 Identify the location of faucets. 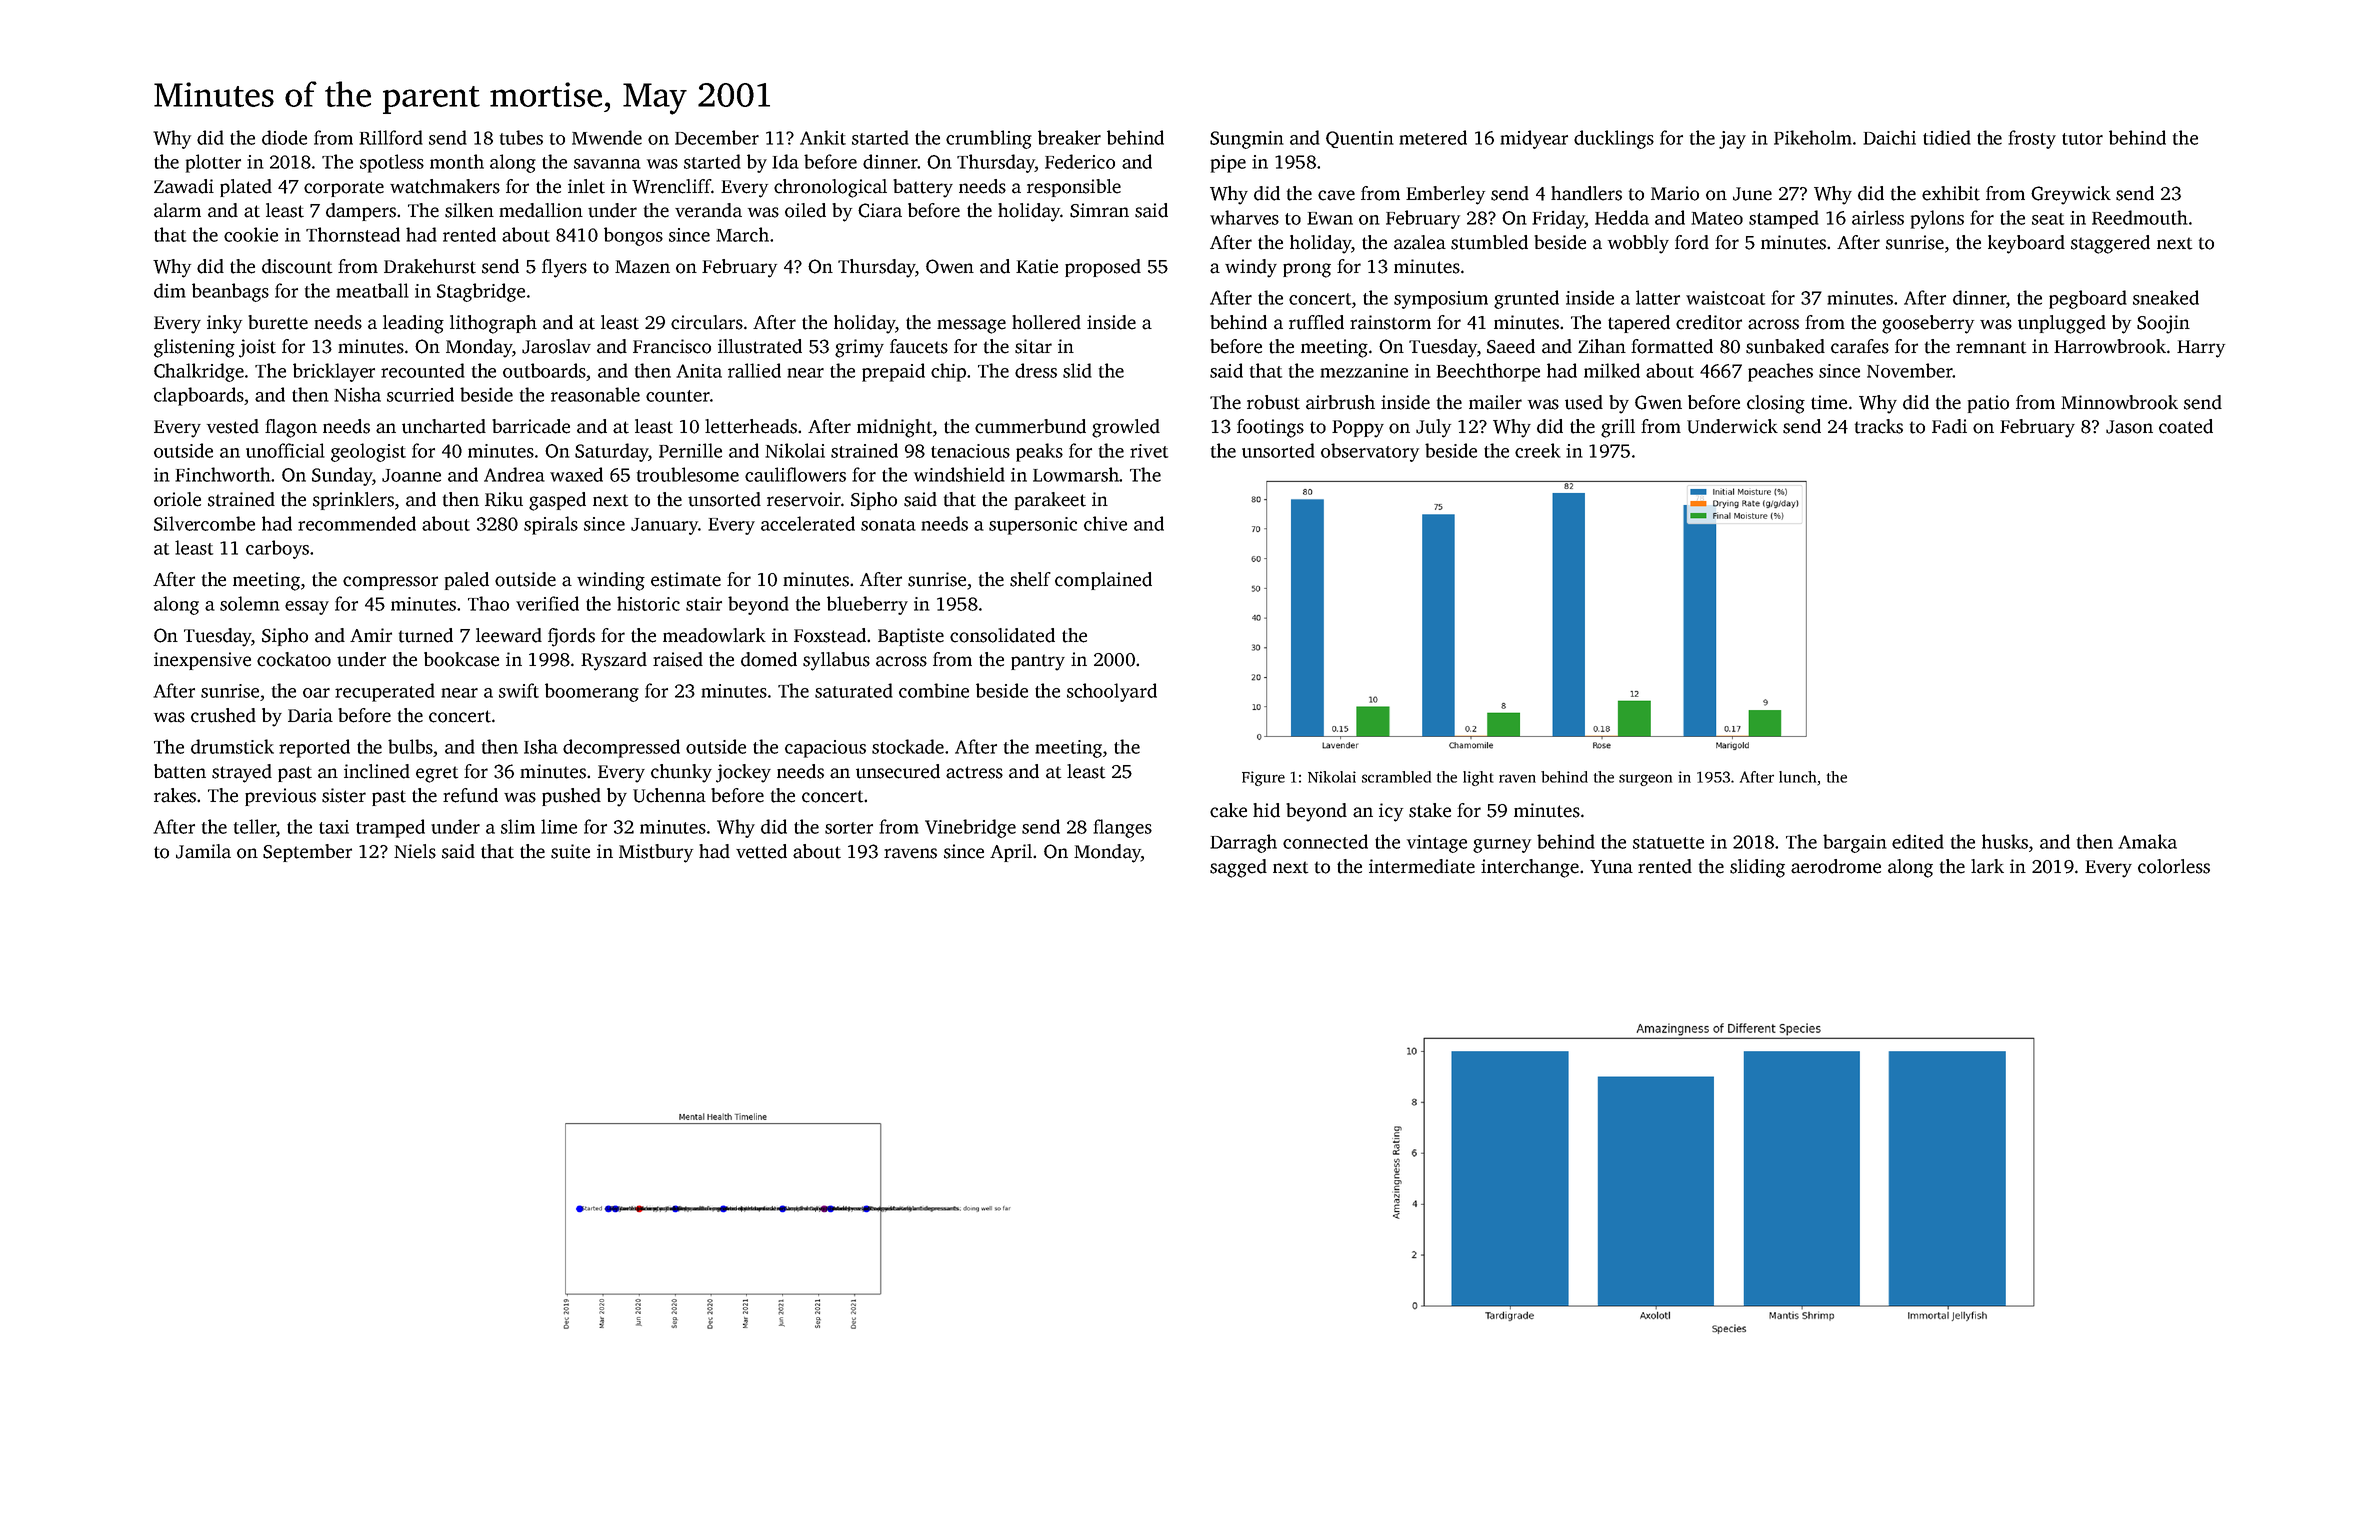
(919, 346).
